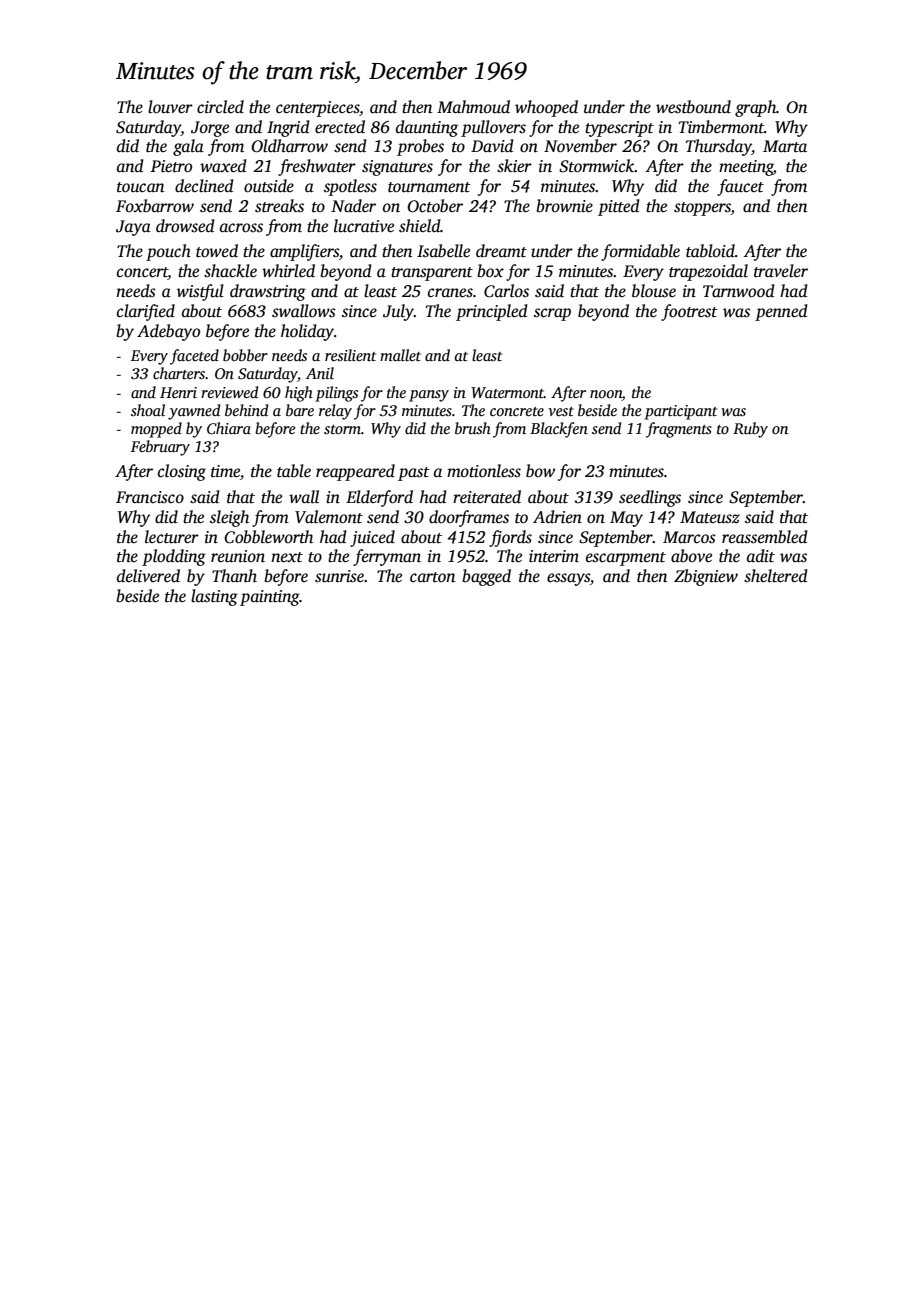 This document has width=924, height=1308. I want to click on November, so click(580, 145).
